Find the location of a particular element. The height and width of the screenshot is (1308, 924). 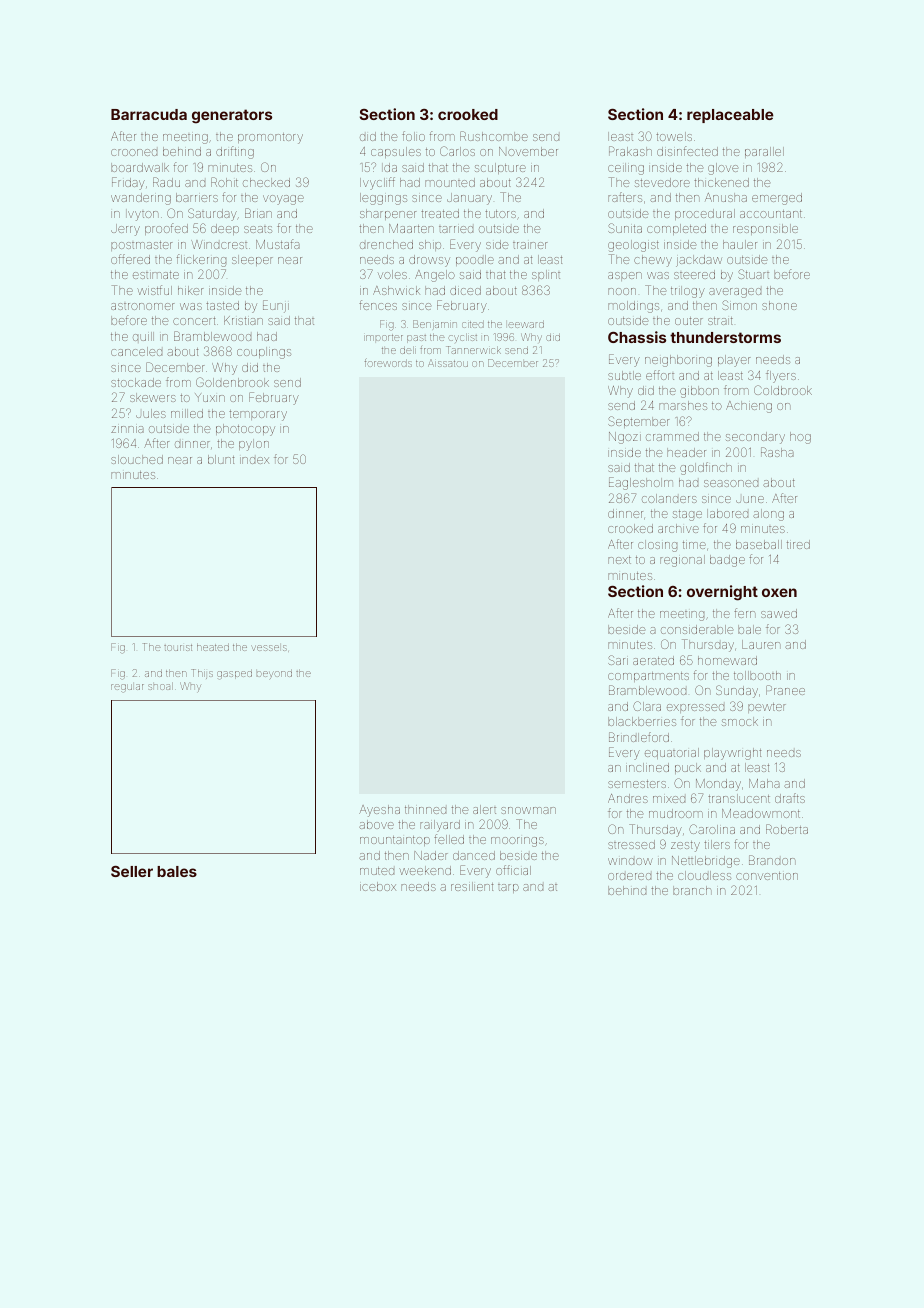

icebox is located at coordinates (378, 886).
